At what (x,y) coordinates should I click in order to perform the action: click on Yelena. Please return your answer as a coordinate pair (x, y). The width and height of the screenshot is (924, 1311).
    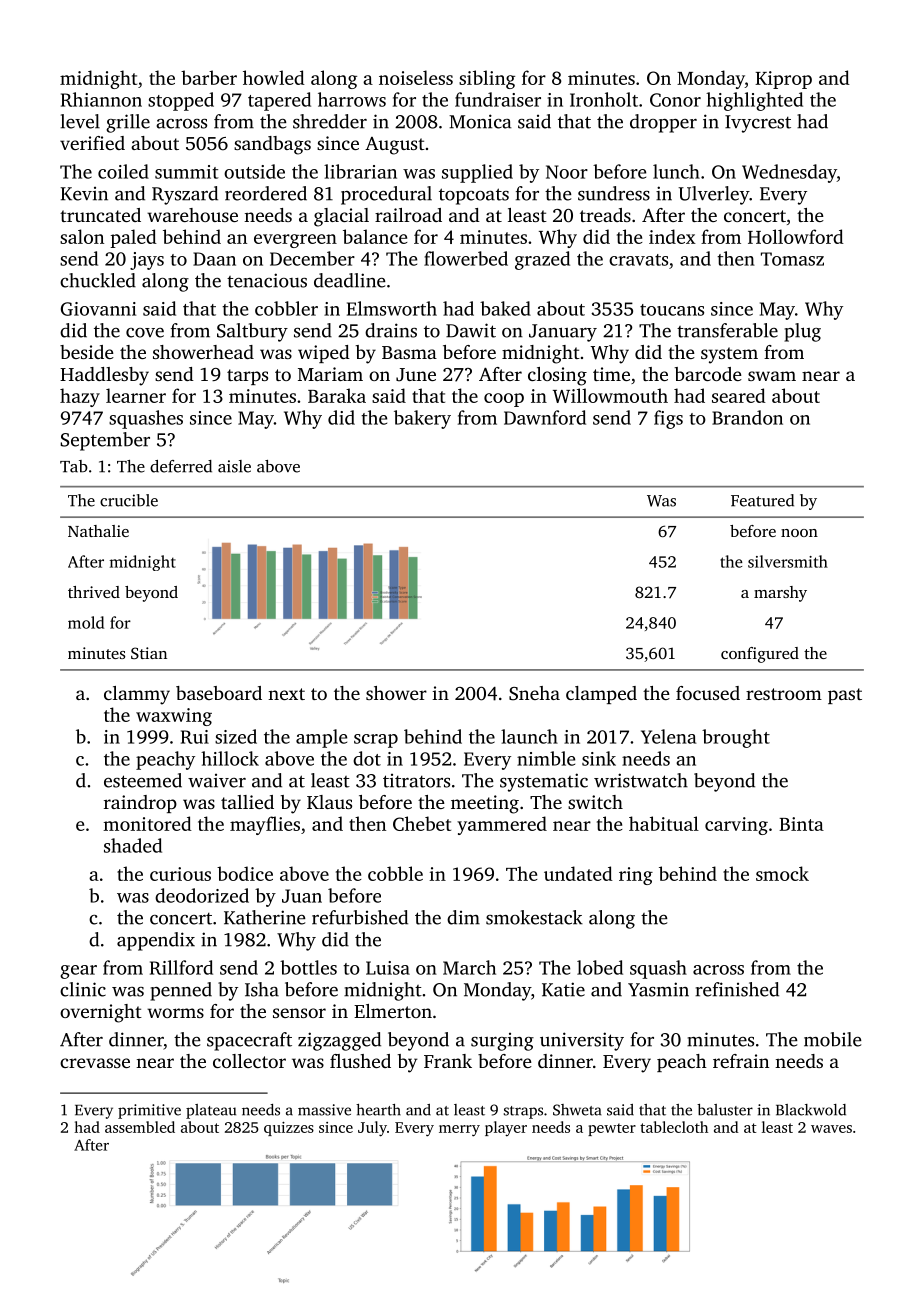
    Looking at the image, I should click on (668, 736).
